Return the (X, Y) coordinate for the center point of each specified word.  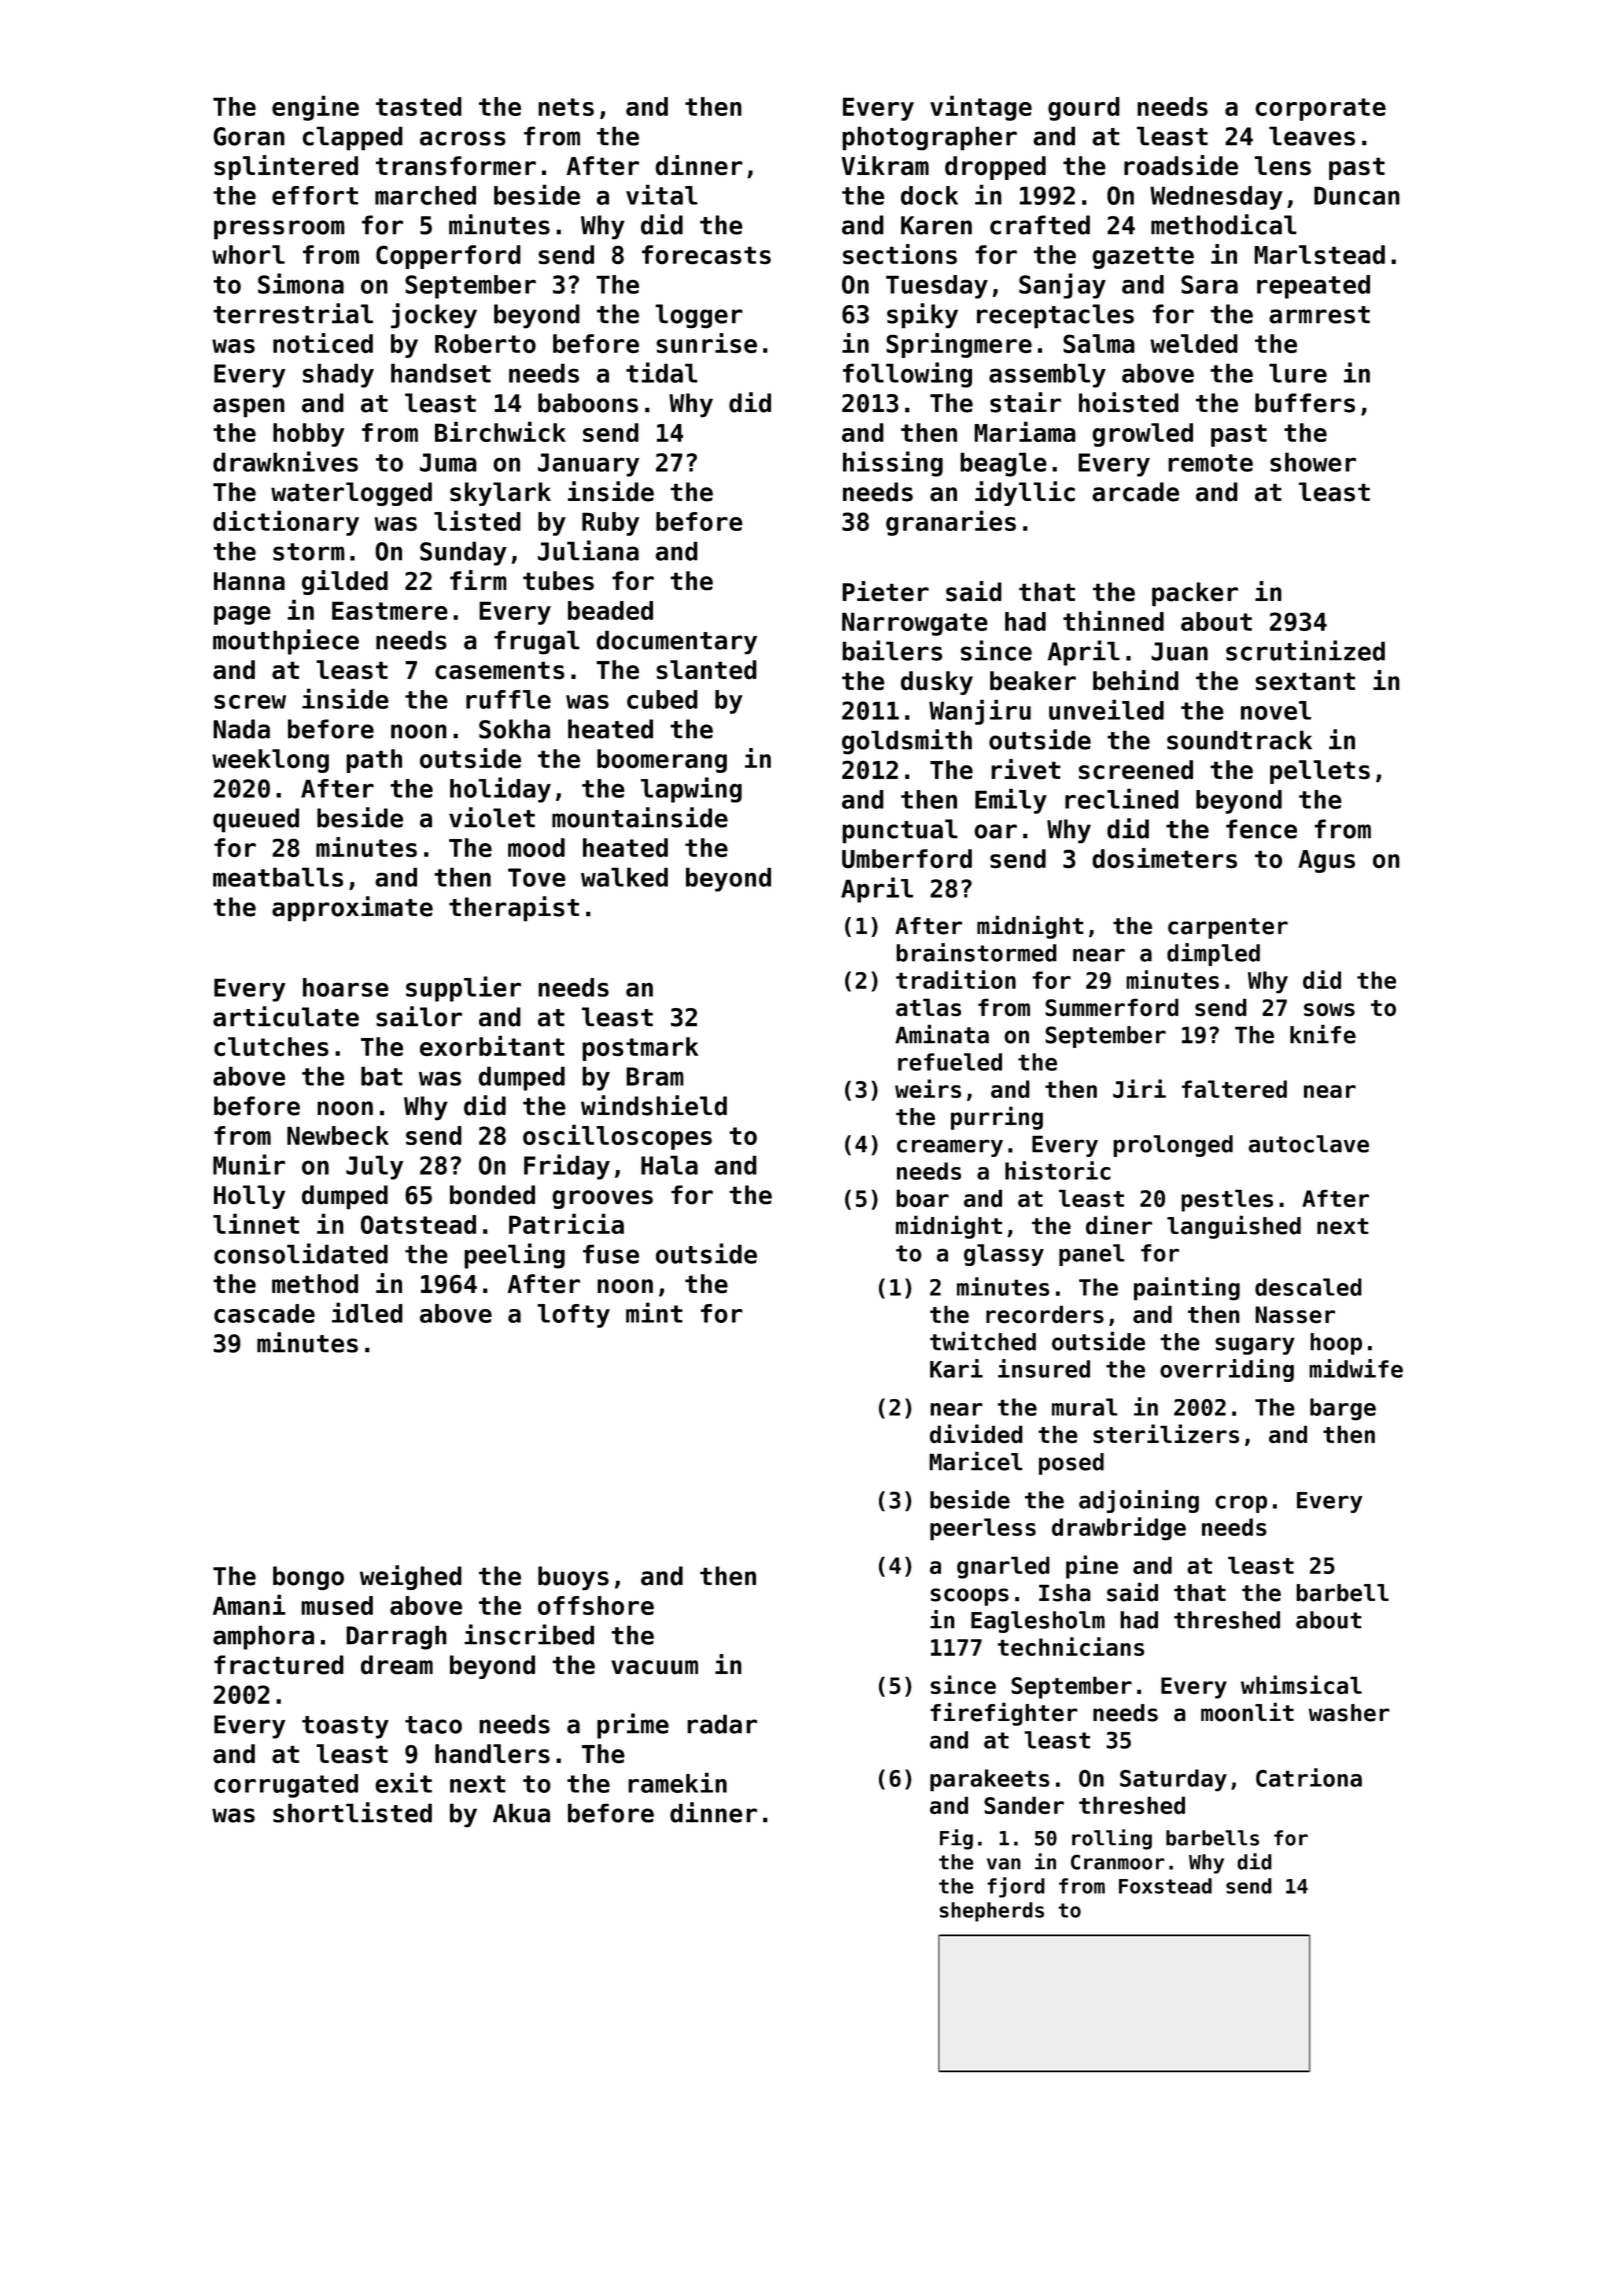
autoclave (1308, 1144)
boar (922, 1198)
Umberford (907, 859)
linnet (256, 1223)
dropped (995, 168)
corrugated (286, 1786)
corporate (1320, 109)
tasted (419, 106)
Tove (537, 877)
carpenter (1228, 928)
